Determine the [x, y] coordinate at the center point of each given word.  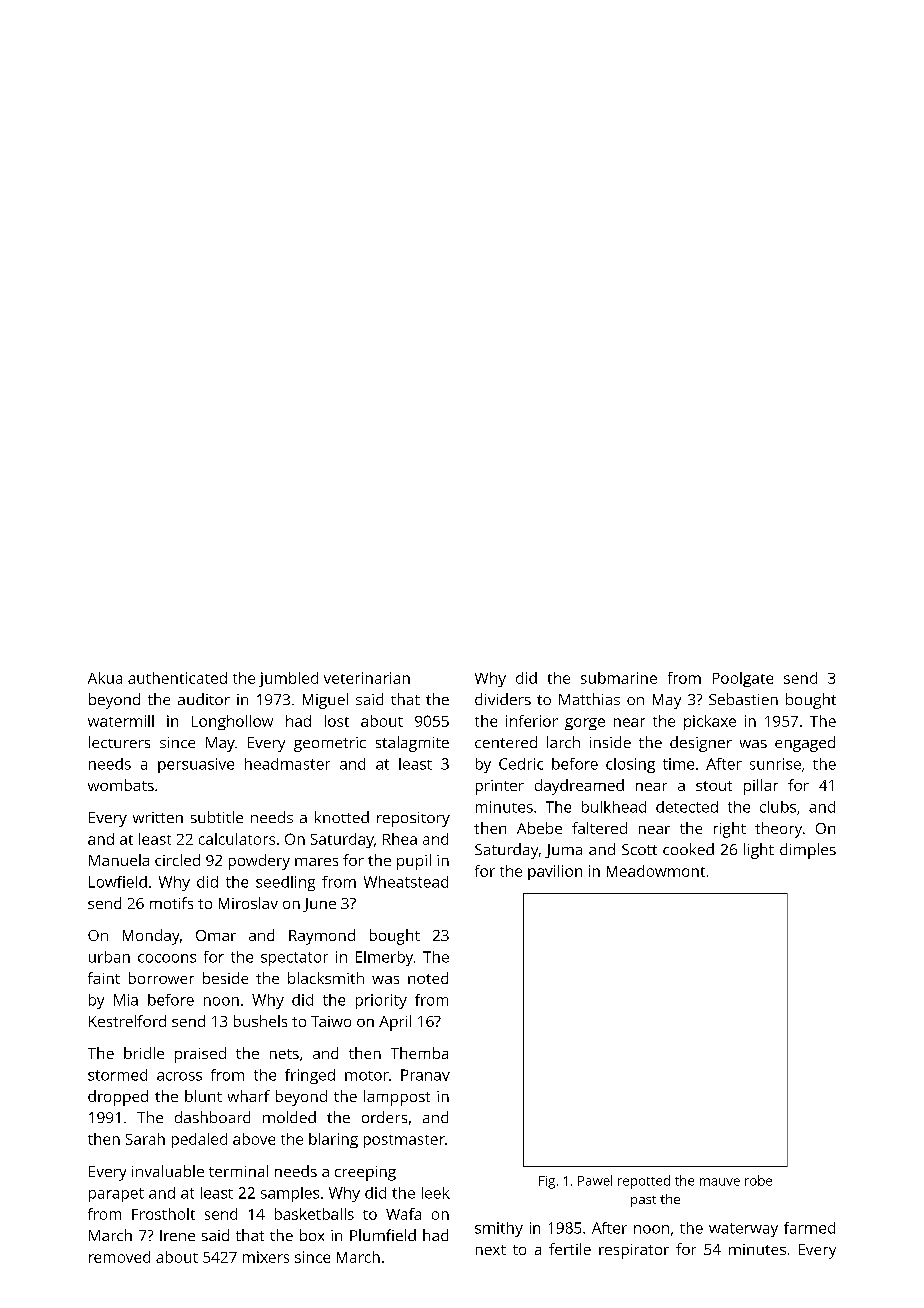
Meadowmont [656, 871]
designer [701, 744]
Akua [105, 678]
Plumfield [383, 1235]
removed [119, 1257]
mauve [720, 1182]
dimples [808, 851]
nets [284, 1054]
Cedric [521, 764]
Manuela [119, 860]
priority [381, 1001]
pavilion [555, 872]
